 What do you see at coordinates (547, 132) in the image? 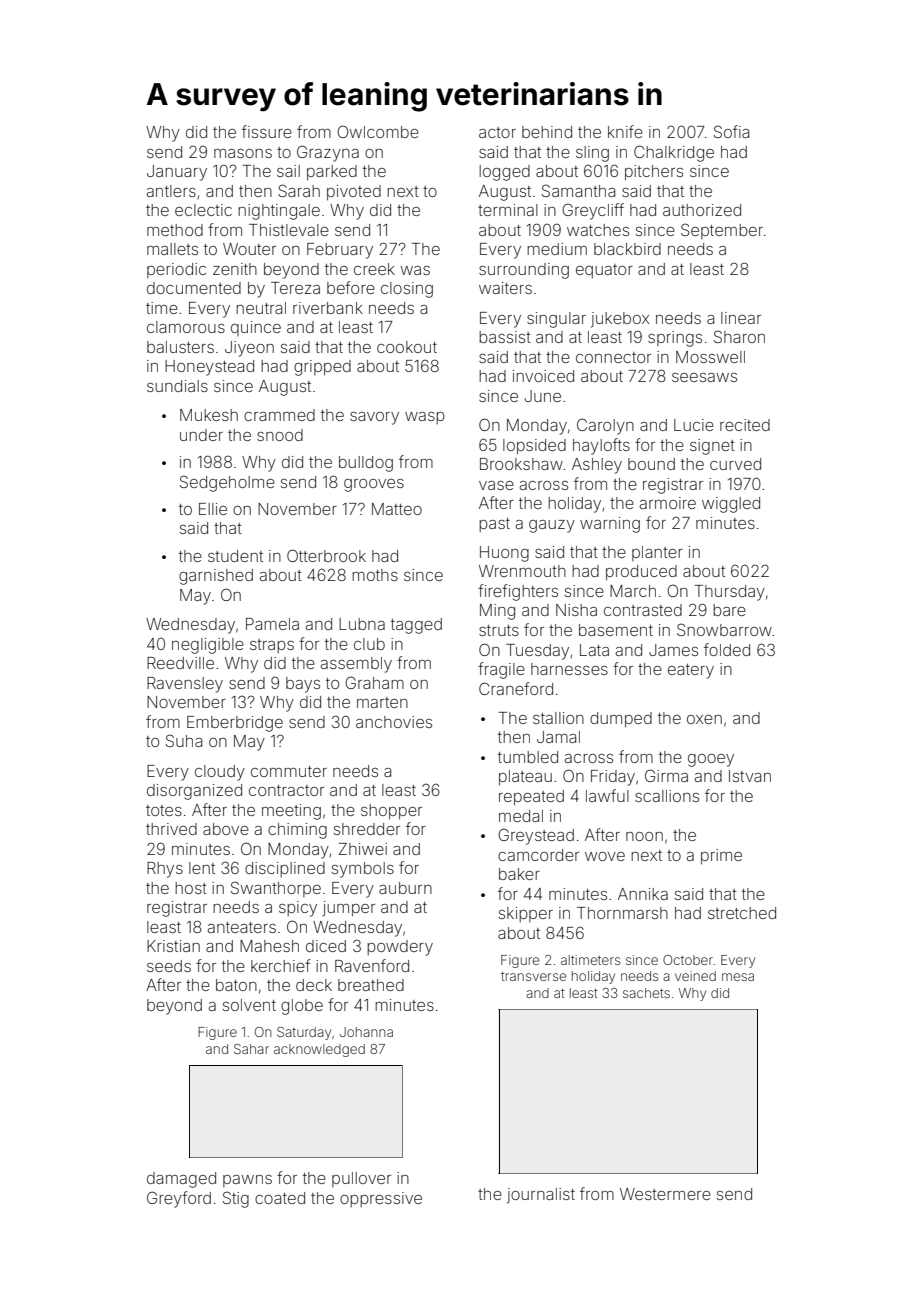
I see `behind` at bounding box center [547, 132].
